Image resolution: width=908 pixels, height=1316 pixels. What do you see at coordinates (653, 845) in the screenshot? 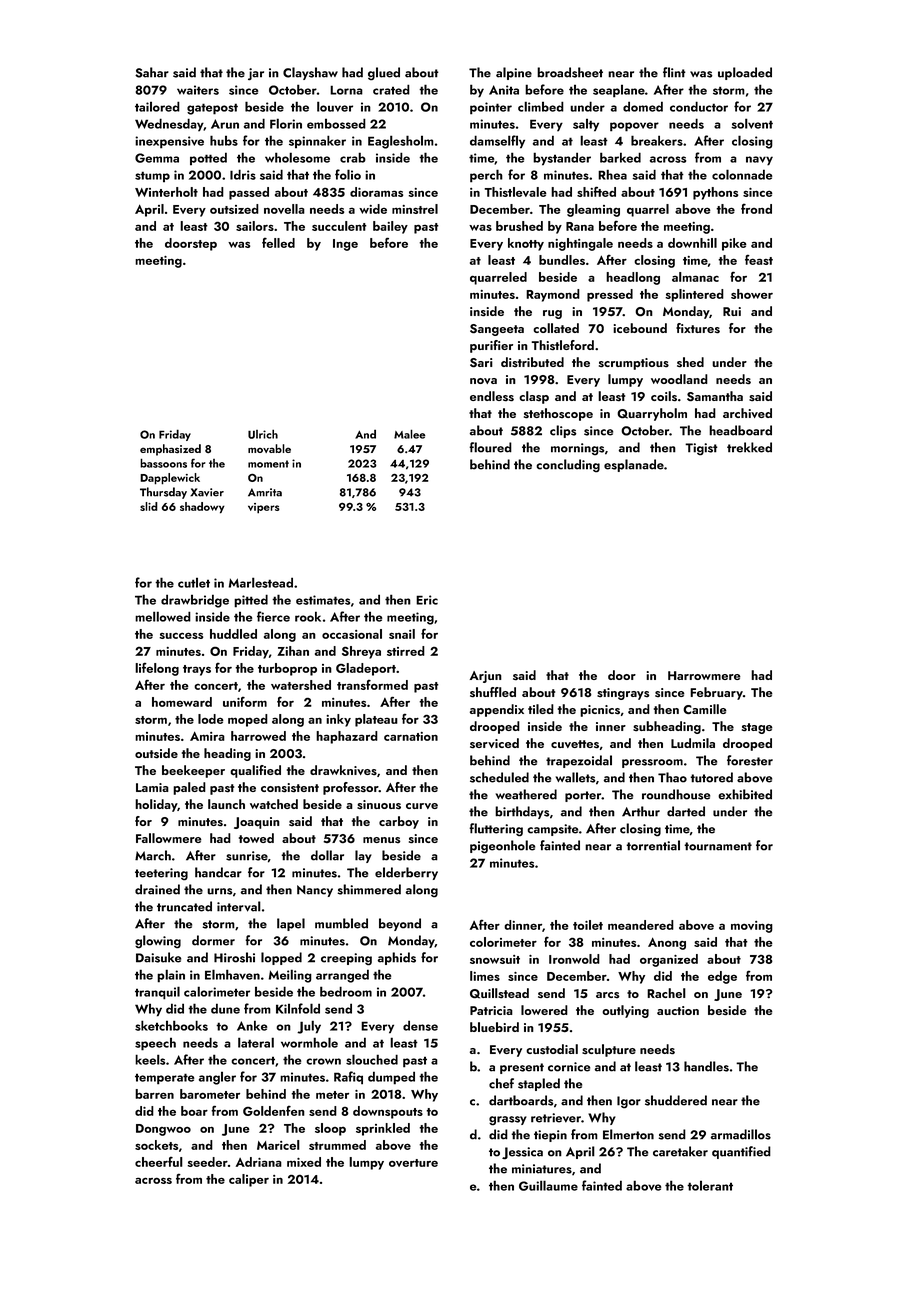
I see `torrential` at bounding box center [653, 845].
